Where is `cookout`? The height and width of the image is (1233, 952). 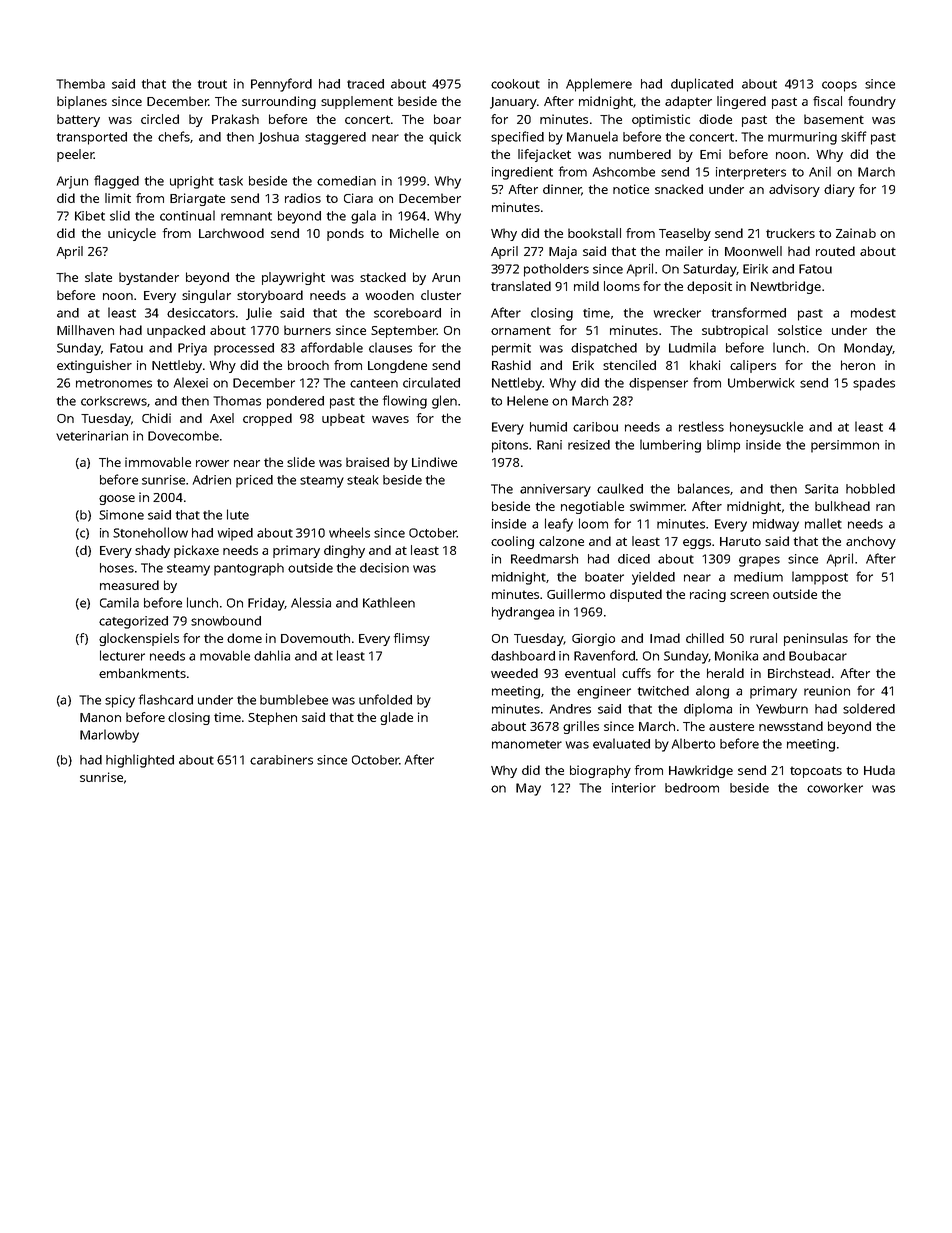 cookout is located at coordinates (515, 84).
